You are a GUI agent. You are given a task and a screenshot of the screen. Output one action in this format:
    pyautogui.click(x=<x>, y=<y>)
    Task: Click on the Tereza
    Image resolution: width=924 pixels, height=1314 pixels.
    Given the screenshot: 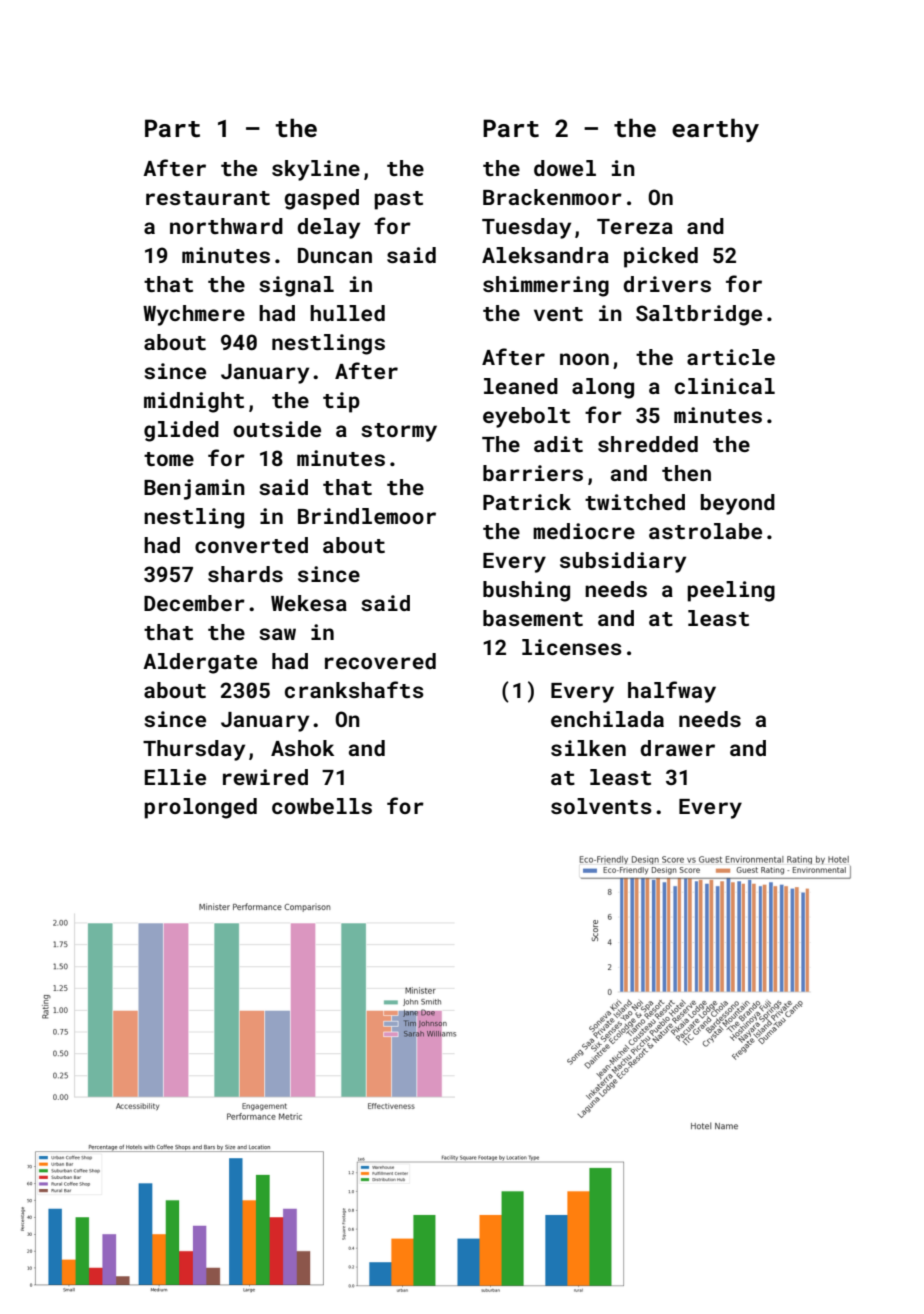 What is the action you would take?
    pyautogui.click(x=635, y=226)
